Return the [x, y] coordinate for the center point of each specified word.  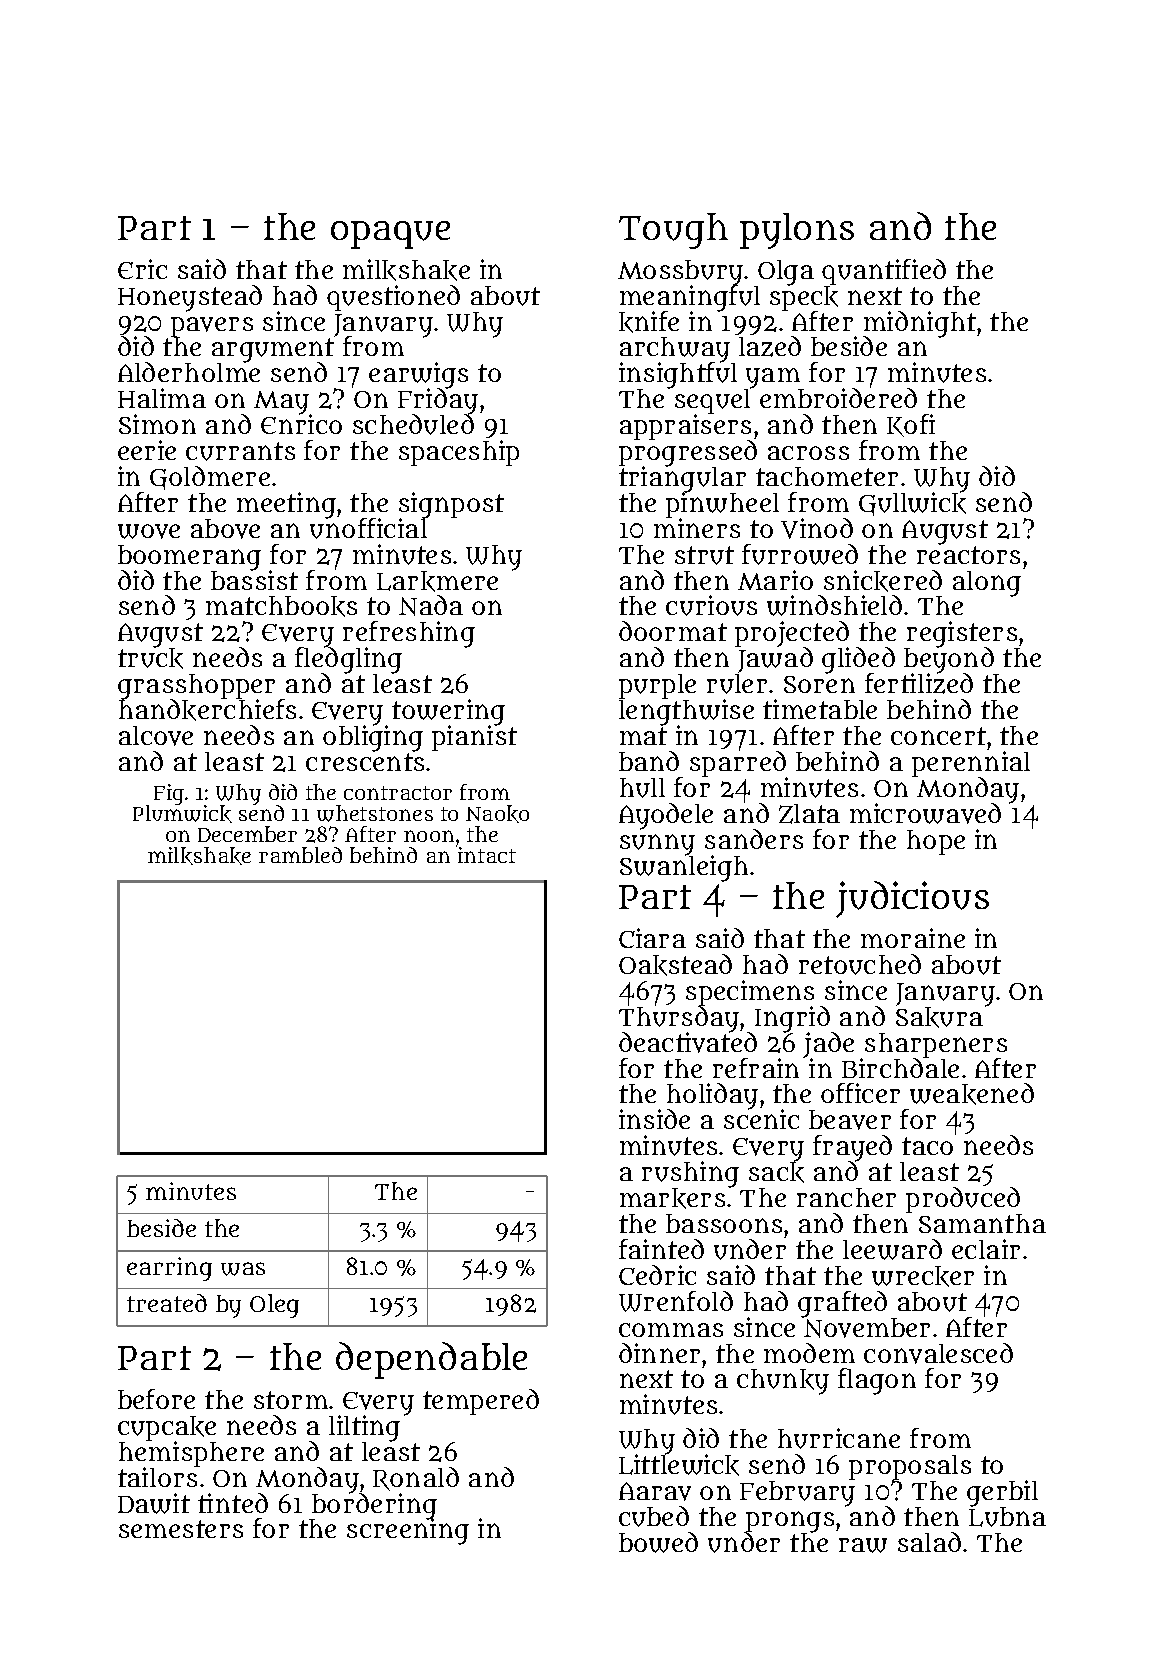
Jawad [775, 660]
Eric [142, 269]
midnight [919, 324]
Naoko [497, 814]
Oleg [274, 1306]
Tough [673, 231]
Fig [169, 794]
